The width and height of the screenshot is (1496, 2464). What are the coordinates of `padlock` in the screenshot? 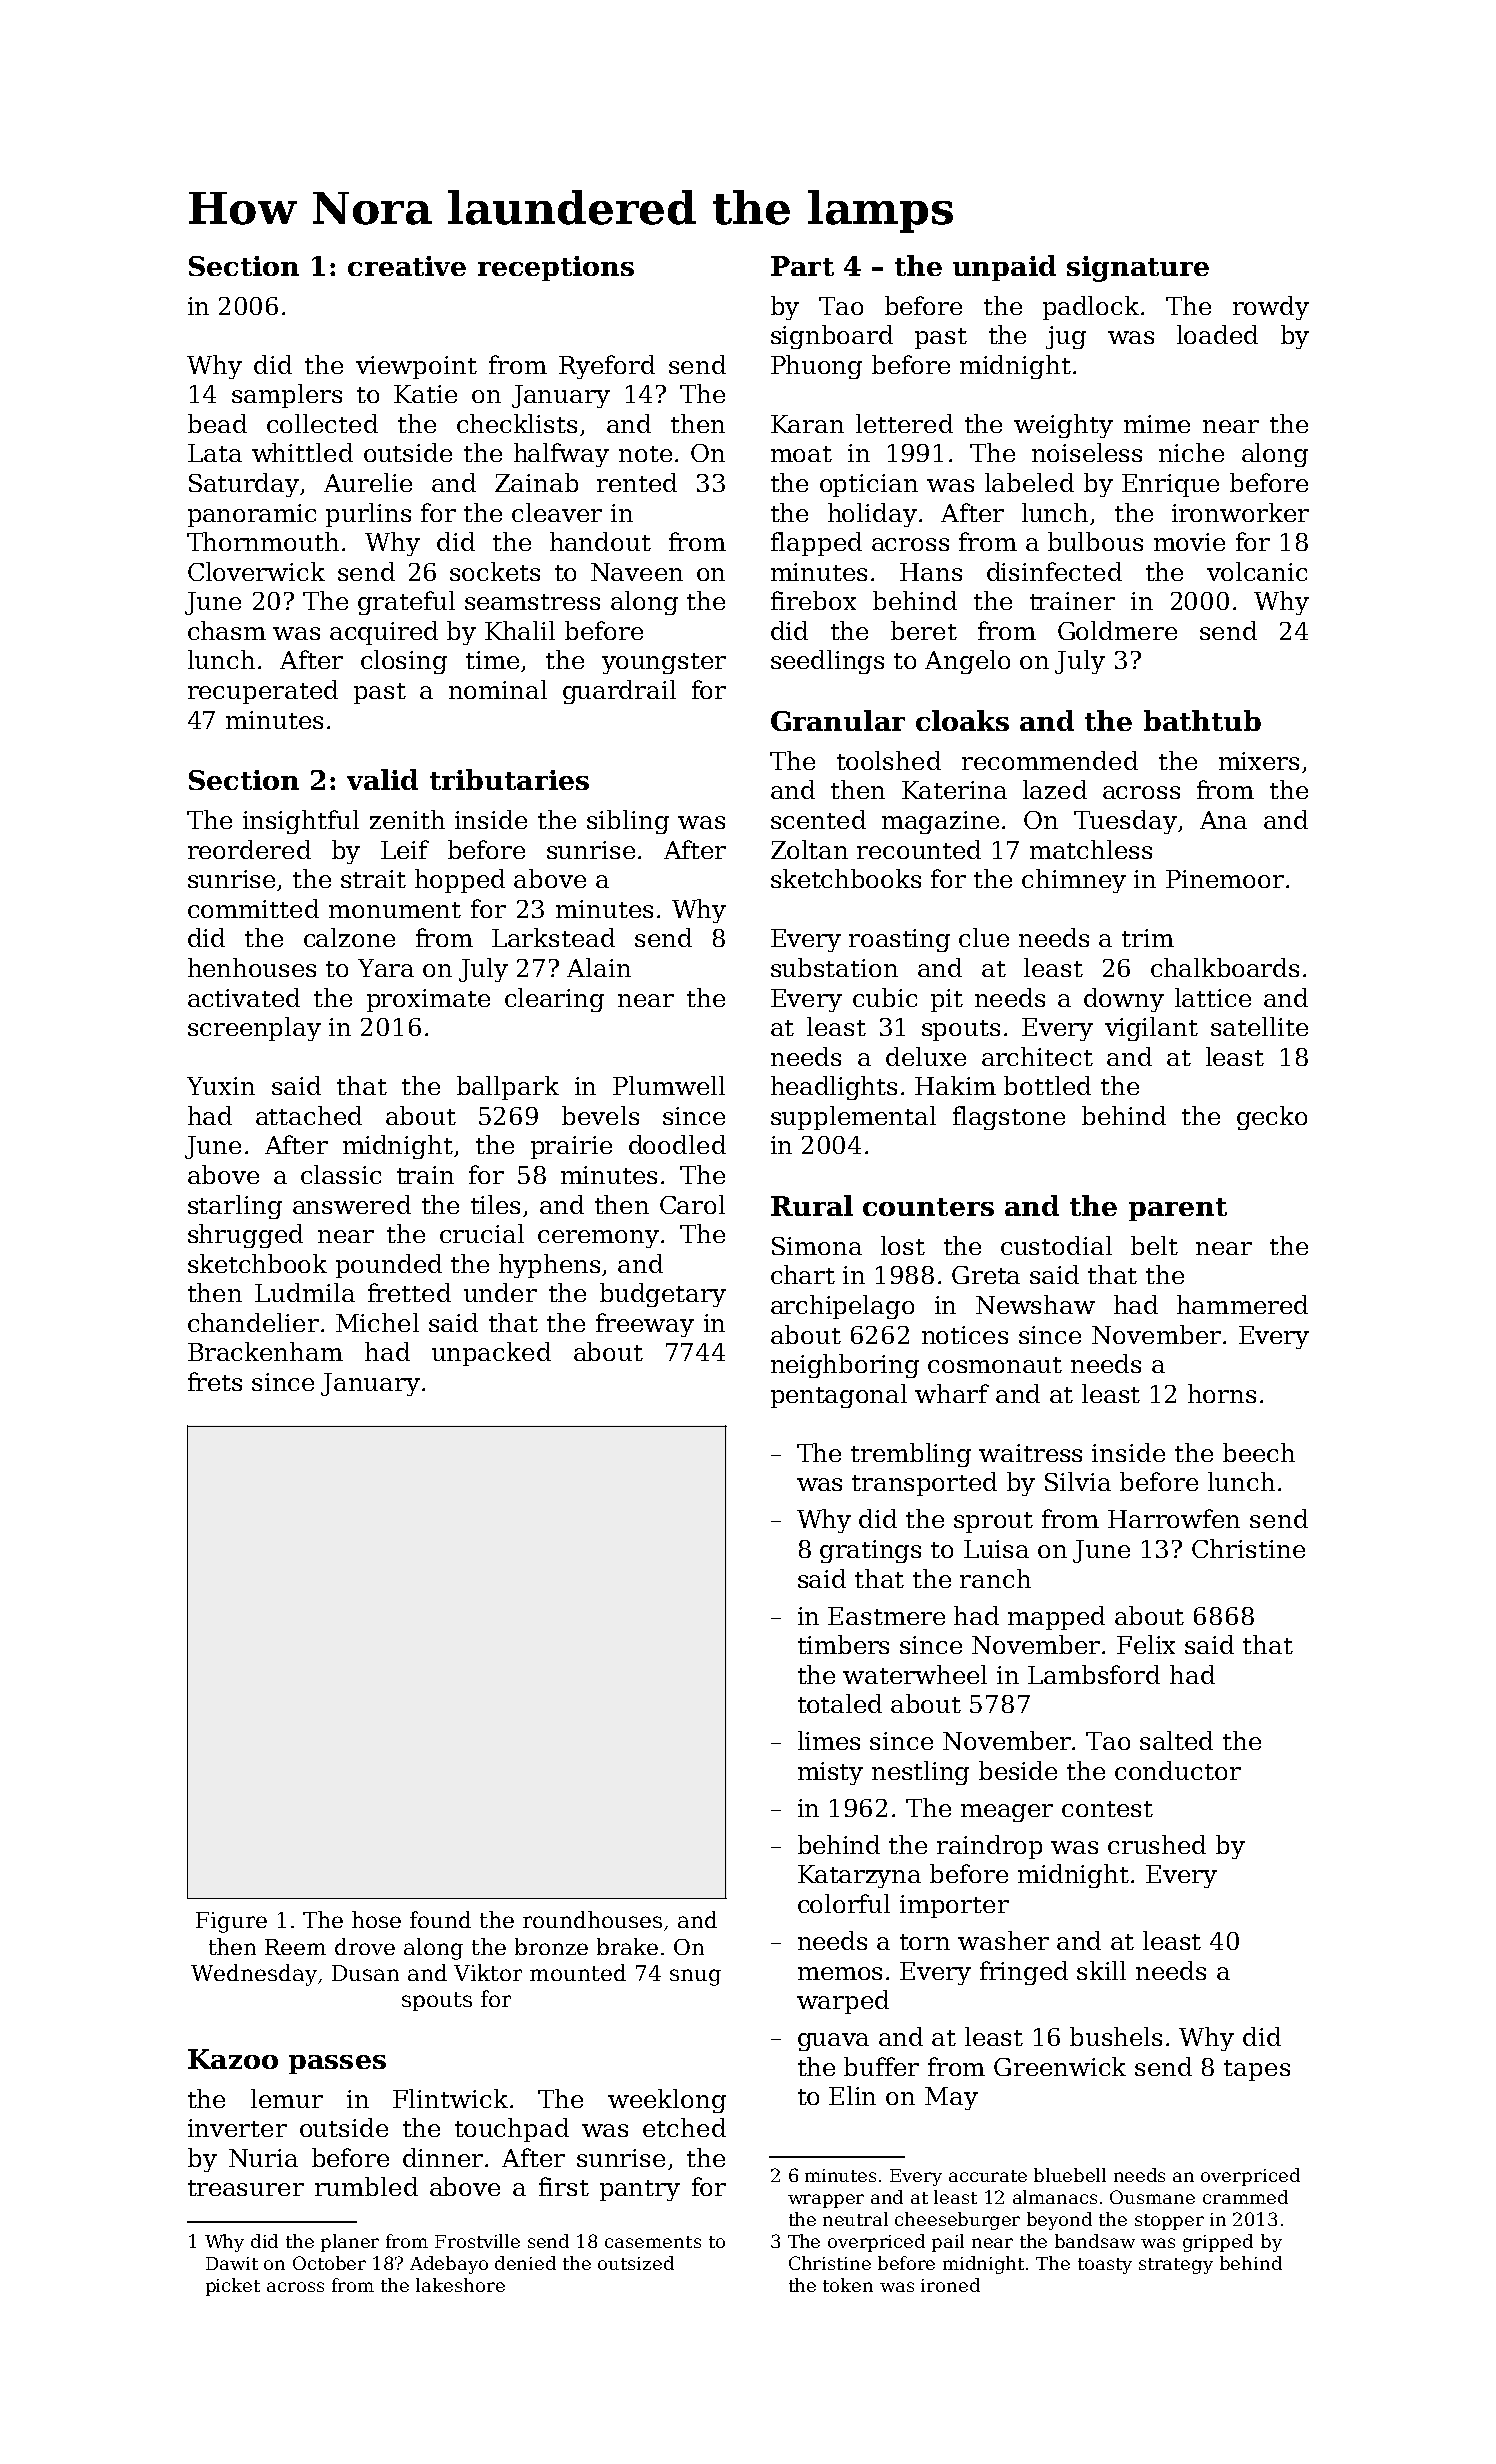 It's located at (1091, 308).
